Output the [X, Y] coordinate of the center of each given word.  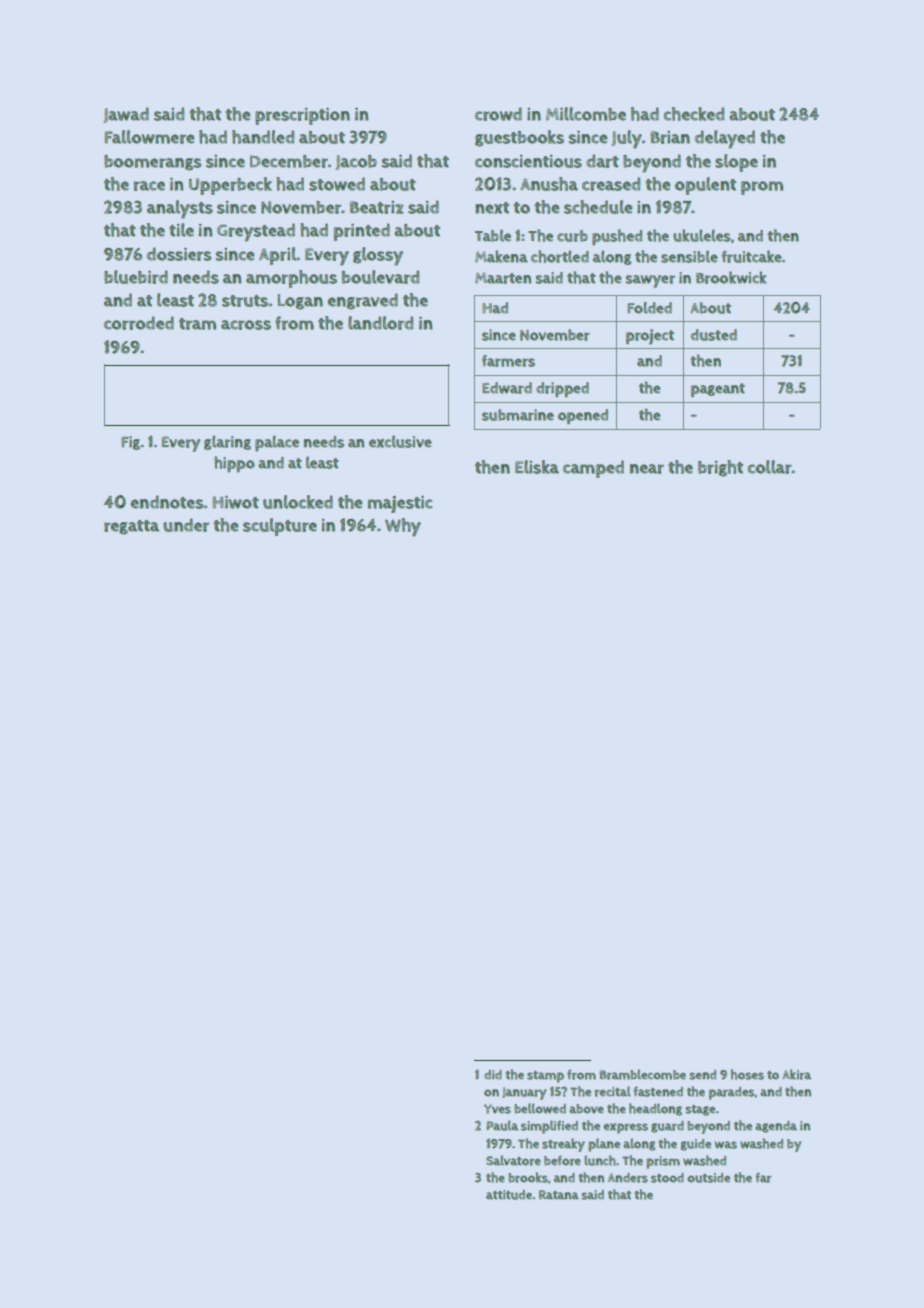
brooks [528, 1177]
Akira [796, 1074]
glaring [227, 442]
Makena [501, 256]
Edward [507, 388]
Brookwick [731, 277]
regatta [131, 527]
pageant [718, 390]
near [647, 469]
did [493, 1074]
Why [403, 527]
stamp [545, 1077]
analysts [180, 209]
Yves [497, 1109]
